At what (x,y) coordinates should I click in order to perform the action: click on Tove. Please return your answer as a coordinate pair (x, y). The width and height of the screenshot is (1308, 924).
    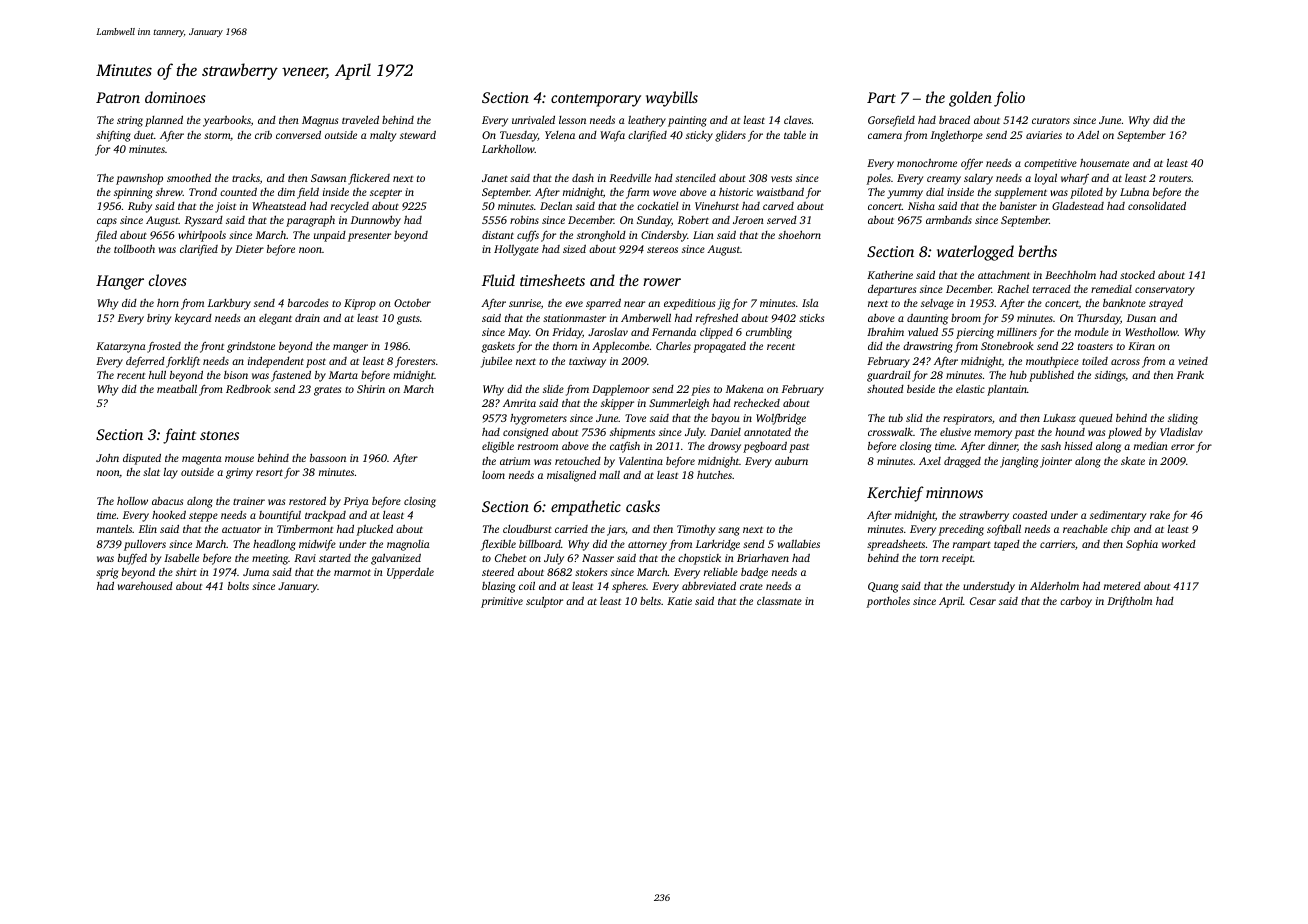
    Looking at the image, I should click on (635, 418).
